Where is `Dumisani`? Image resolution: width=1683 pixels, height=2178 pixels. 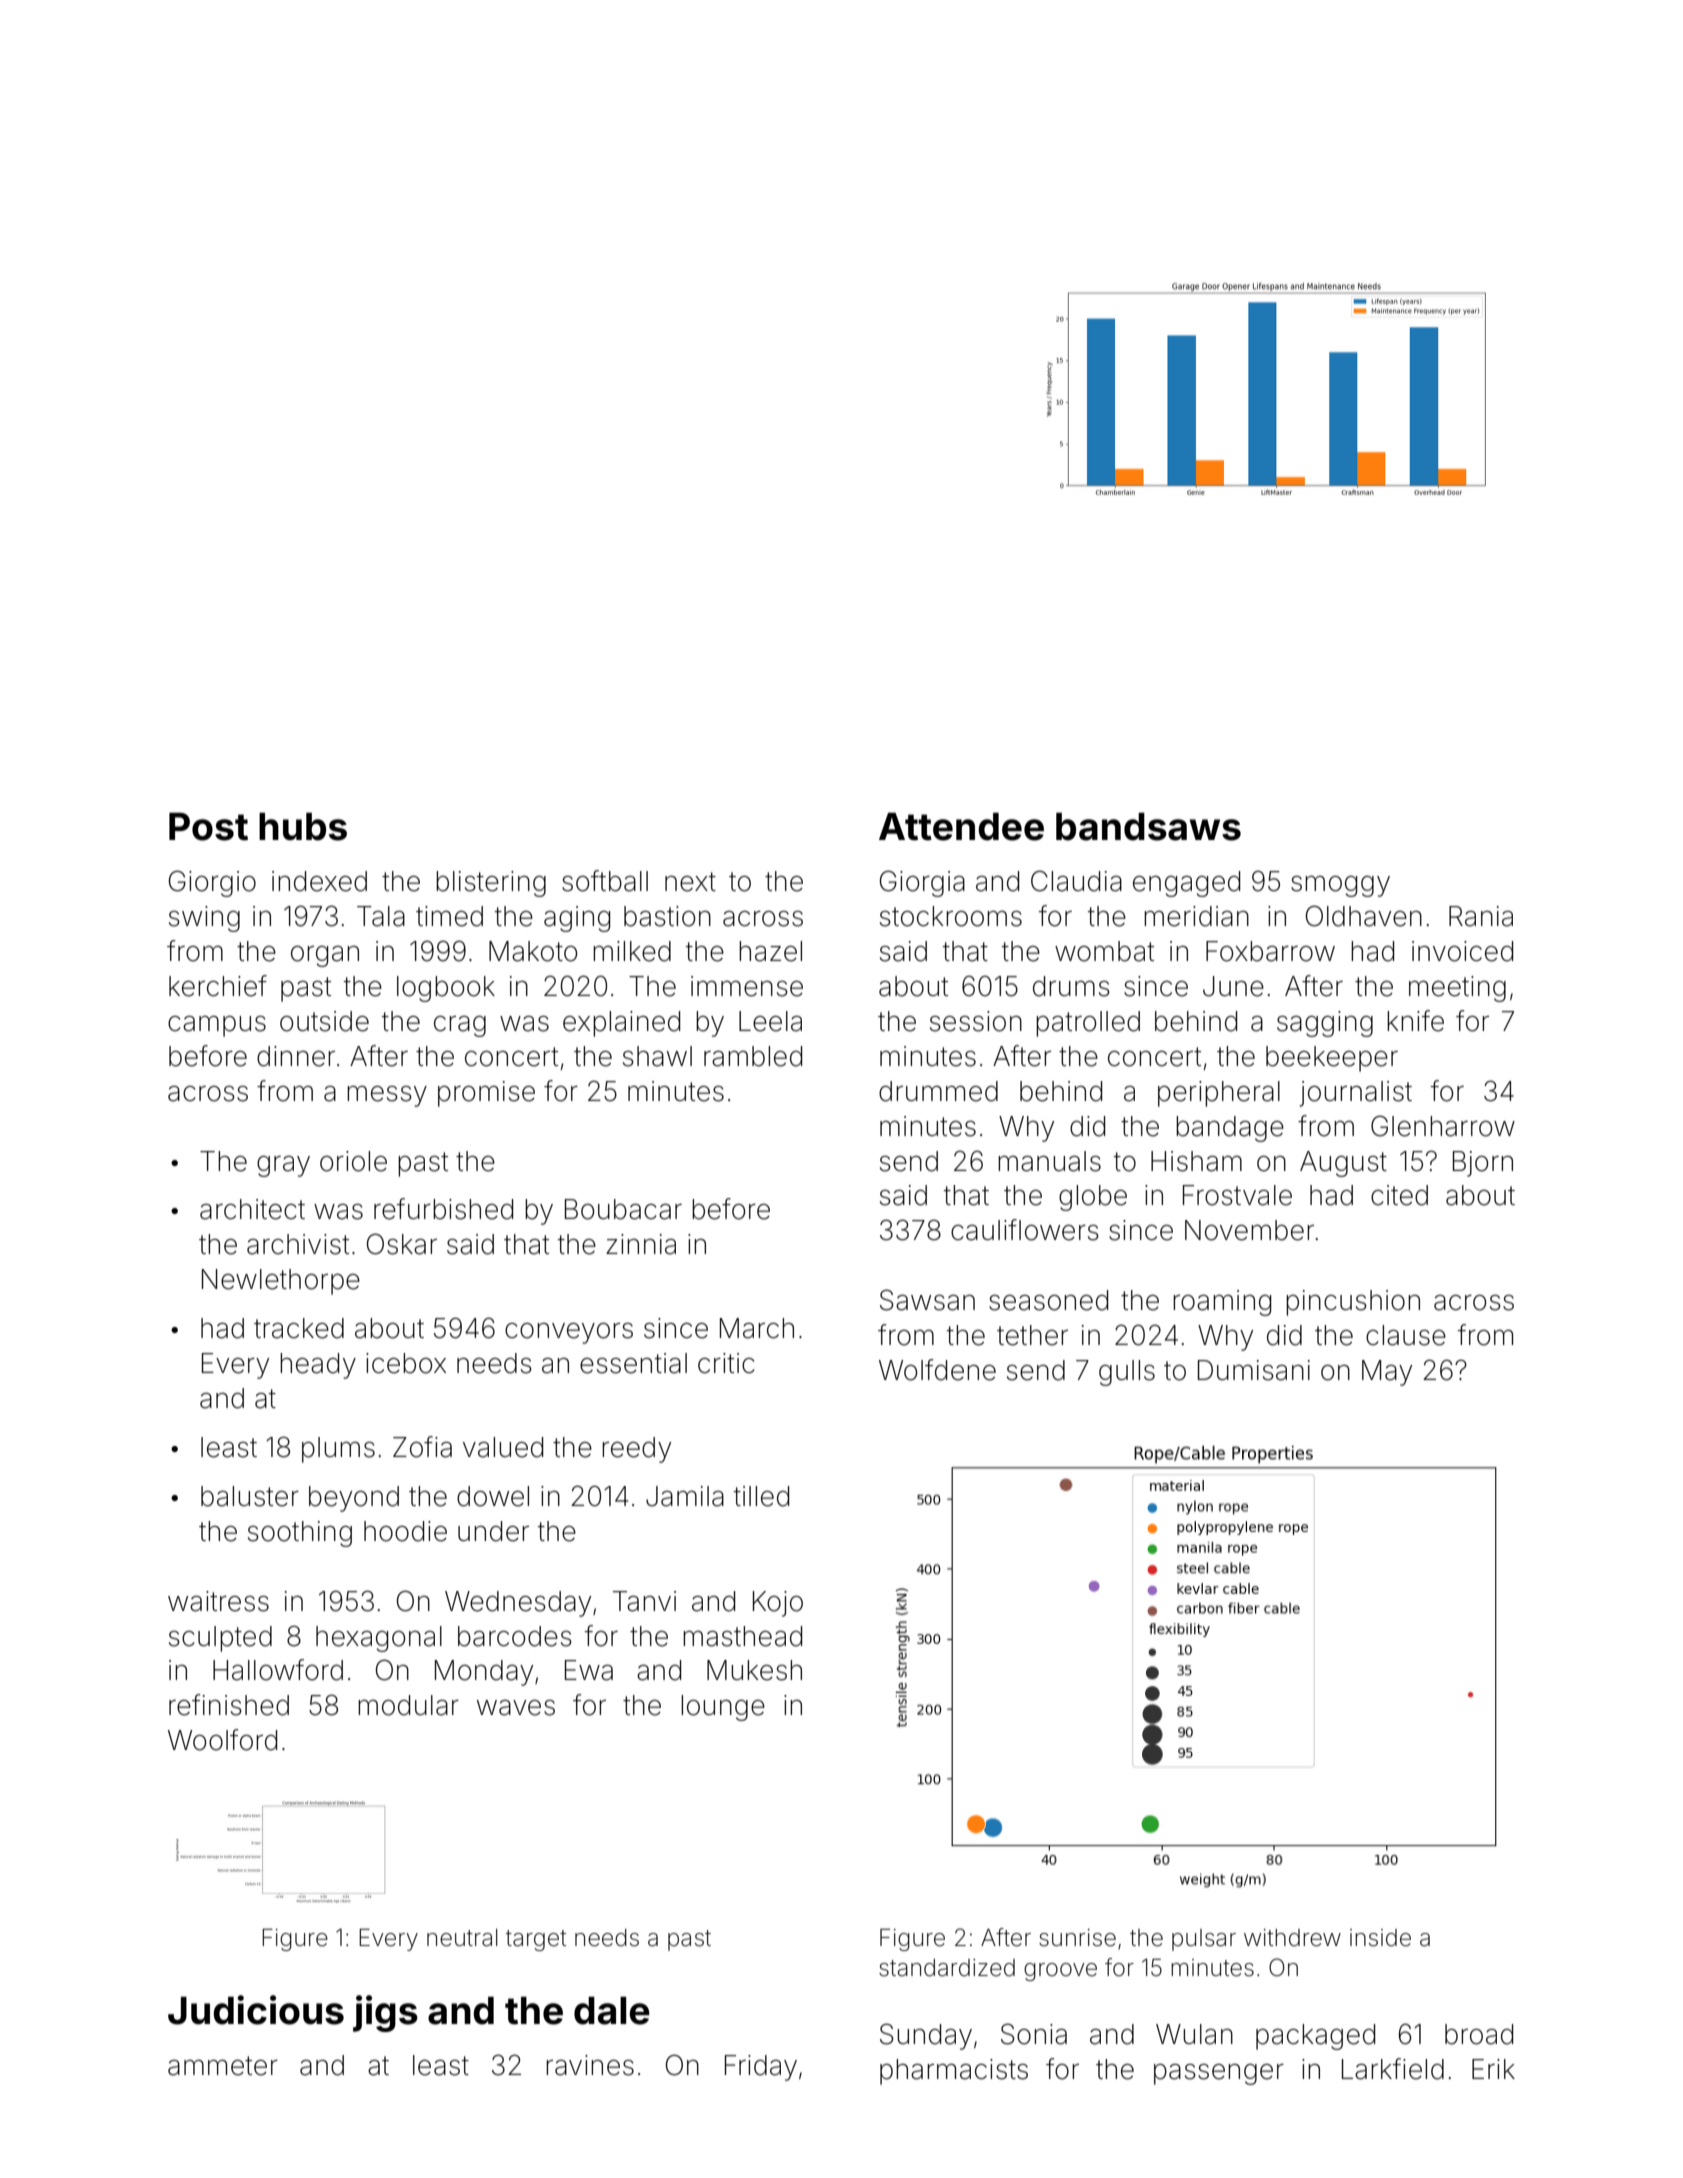 Dumisani is located at coordinates (1254, 1370).
